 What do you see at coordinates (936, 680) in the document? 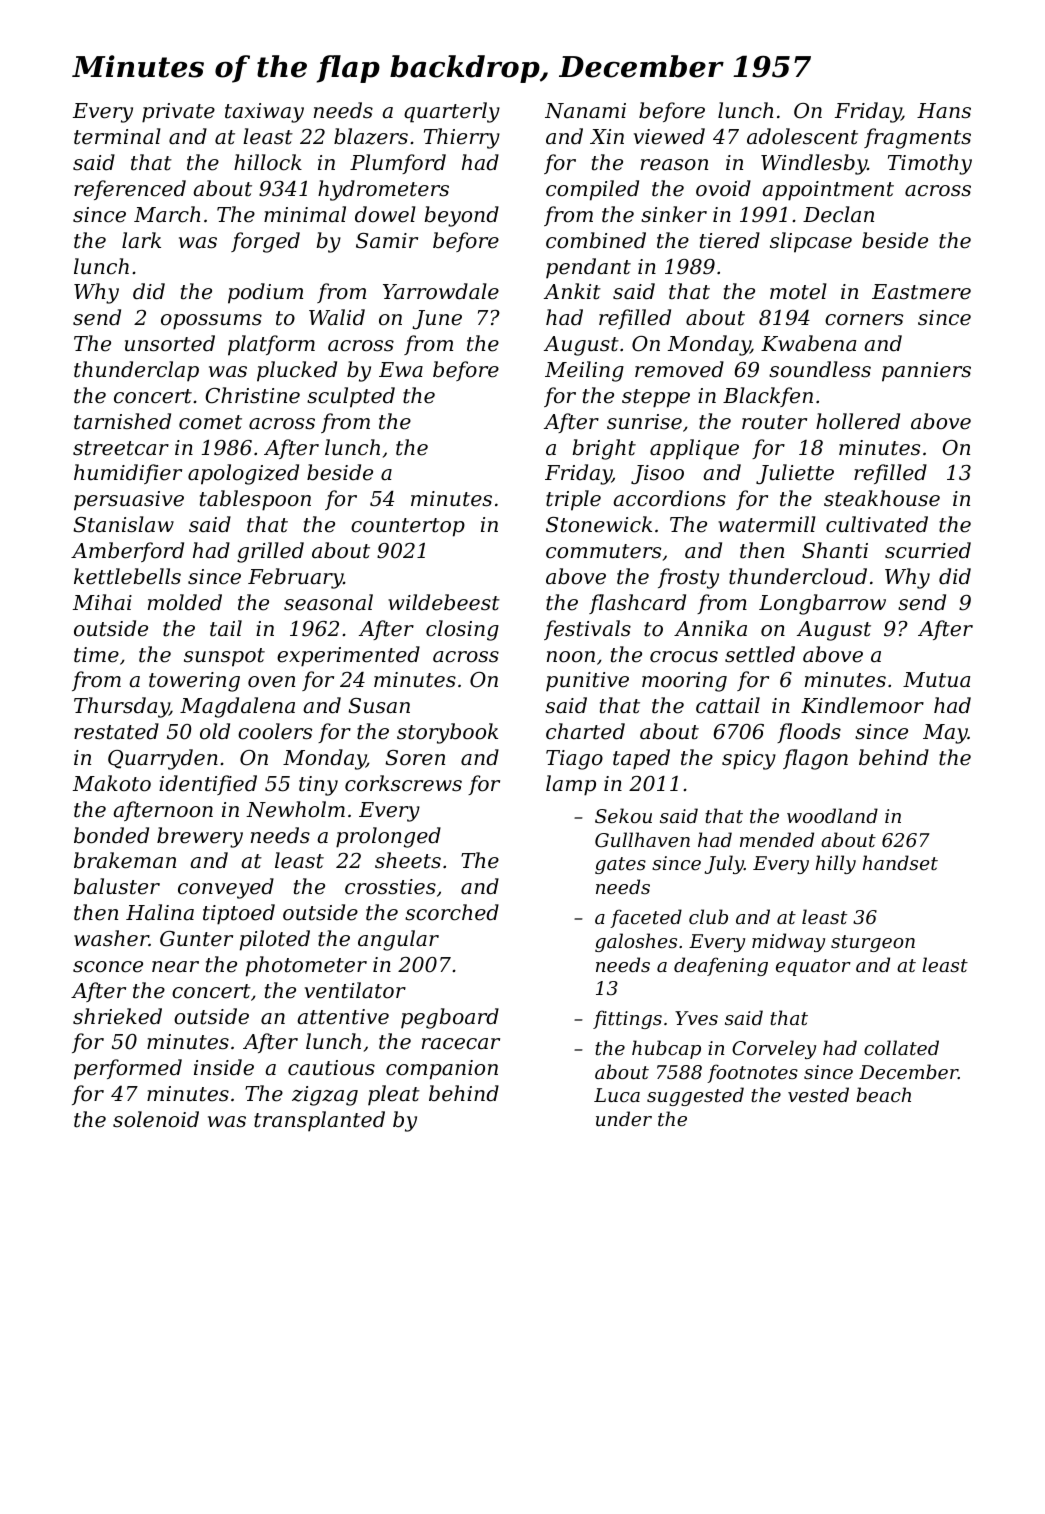
I see `Mutua` at bounding box center [936, 680].
